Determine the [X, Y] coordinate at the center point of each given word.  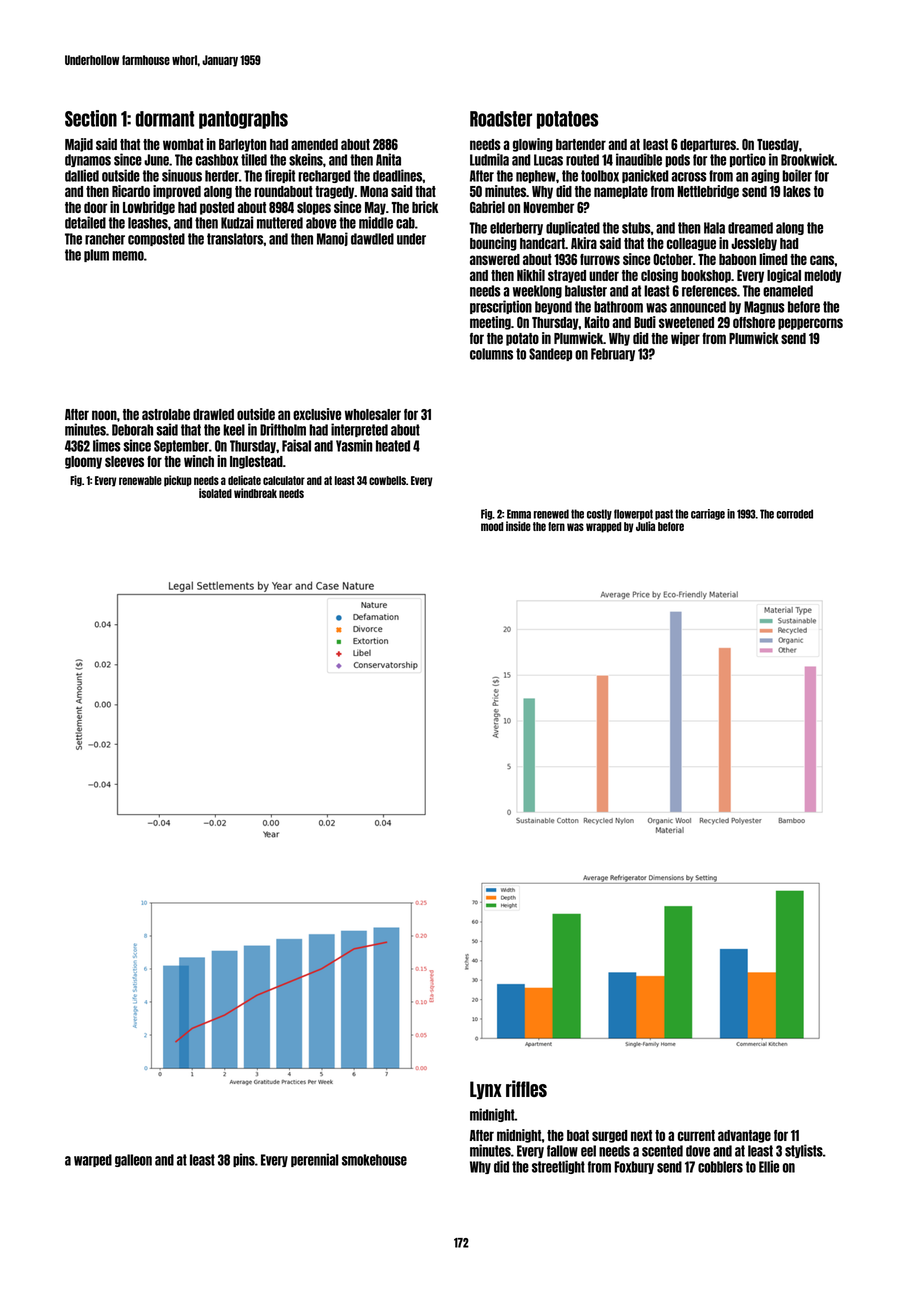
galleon [133, 1160]
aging [765, 176]
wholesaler [373, 414]
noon [104, 415]
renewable [140, 480]
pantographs [243, 120]
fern [556, 526]
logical [784, 276]
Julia [645, 526]
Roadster [501, 119]
